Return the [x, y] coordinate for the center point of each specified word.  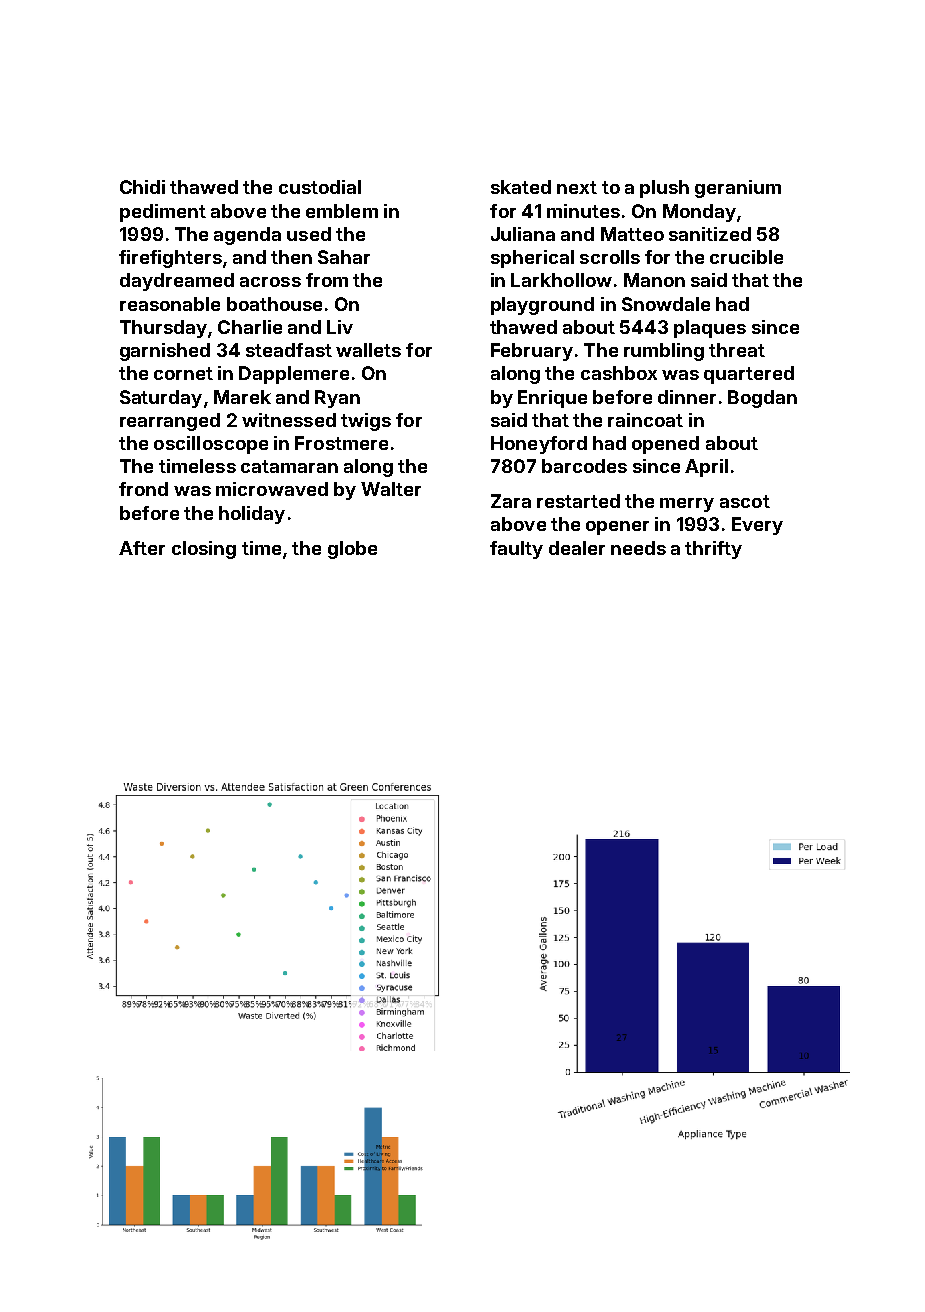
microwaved [272, 489]
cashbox [619, 373]
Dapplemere [294, 375]
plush [664, 189]
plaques [710, 329]
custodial [320, 187]
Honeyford [539, 445]
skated [521, 187]
